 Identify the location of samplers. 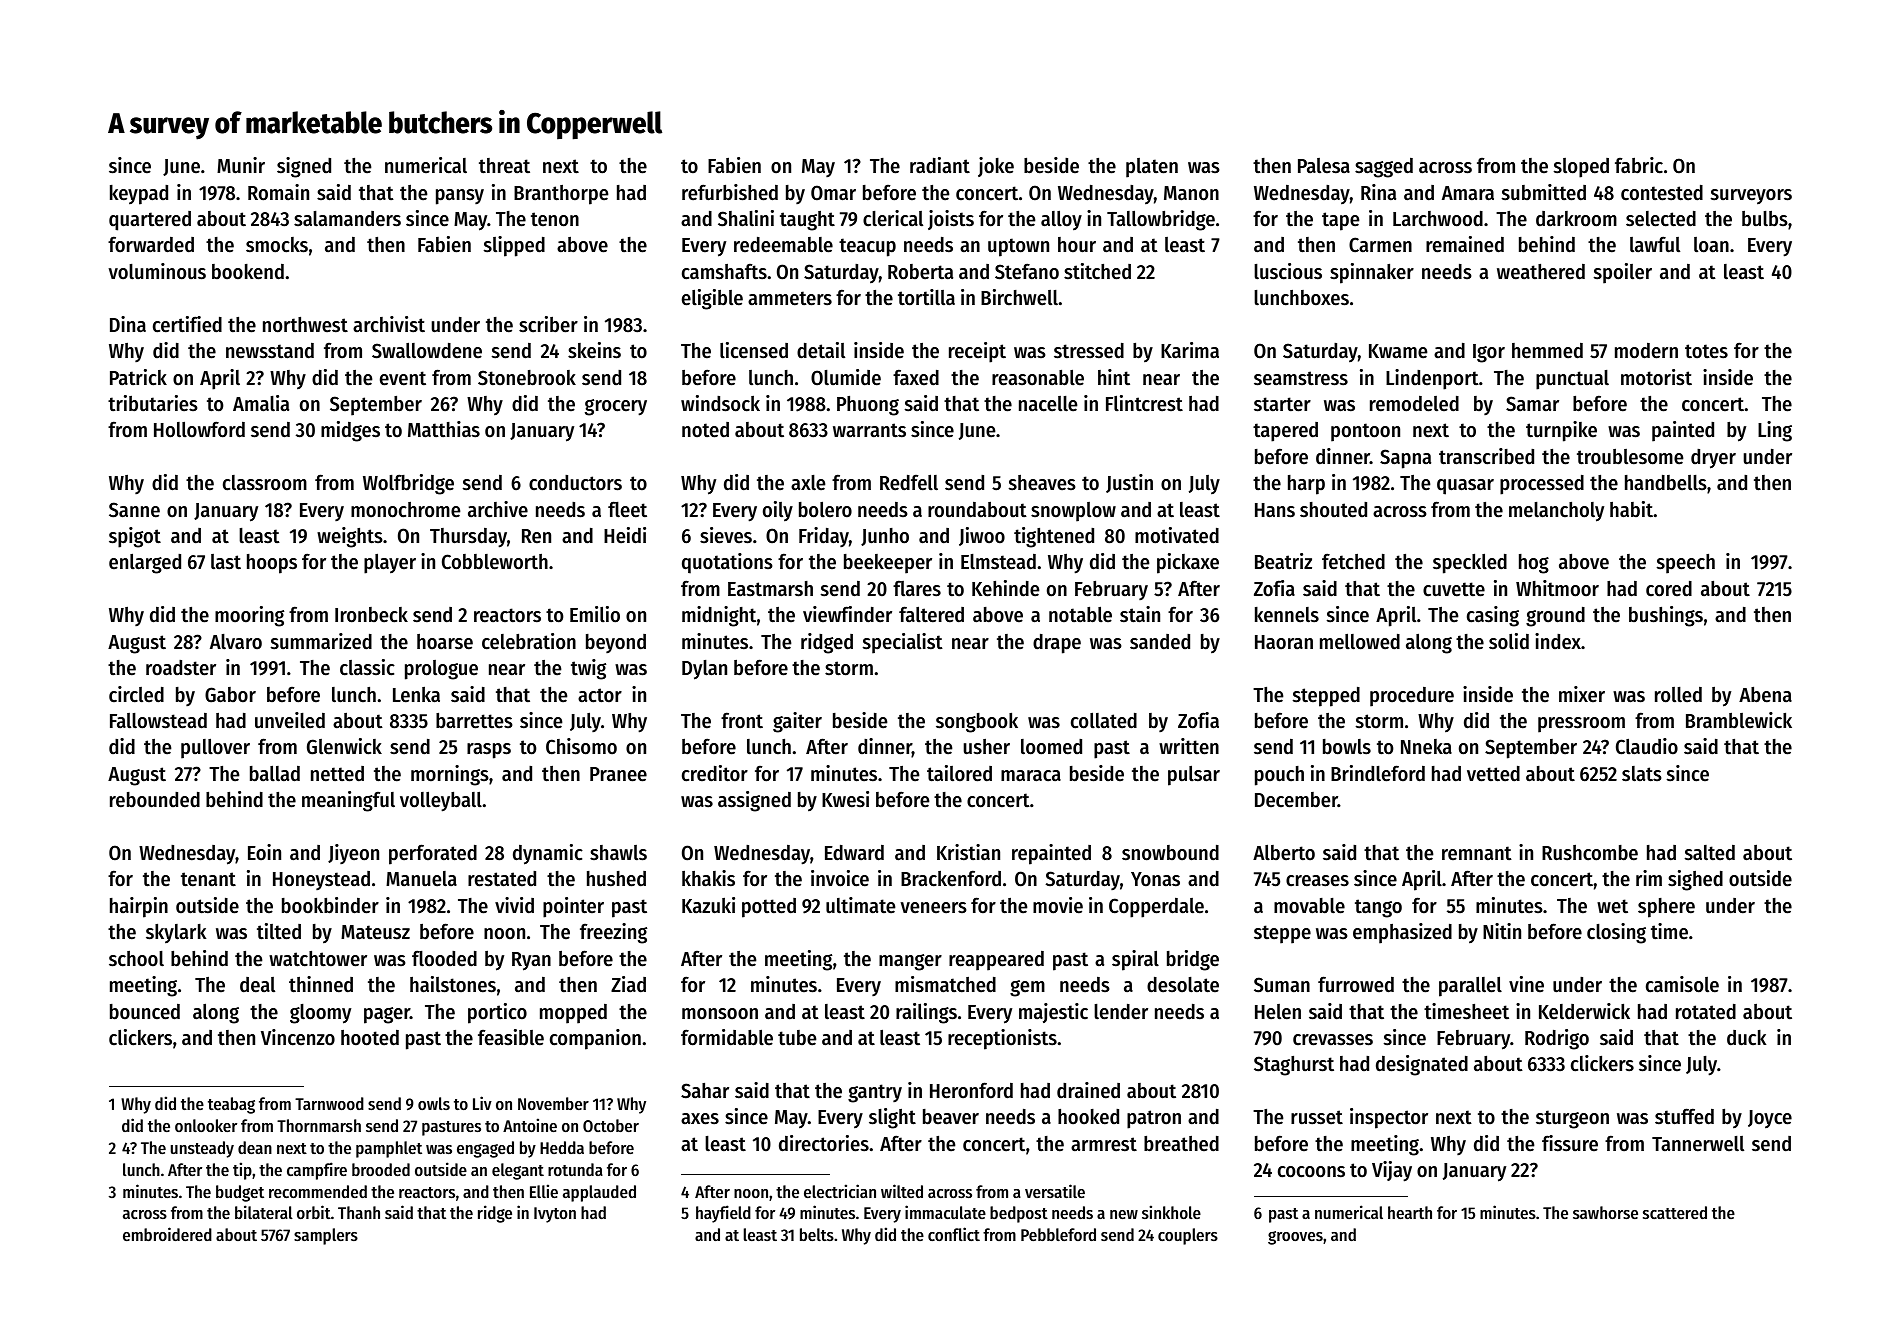
(326, 1236).
